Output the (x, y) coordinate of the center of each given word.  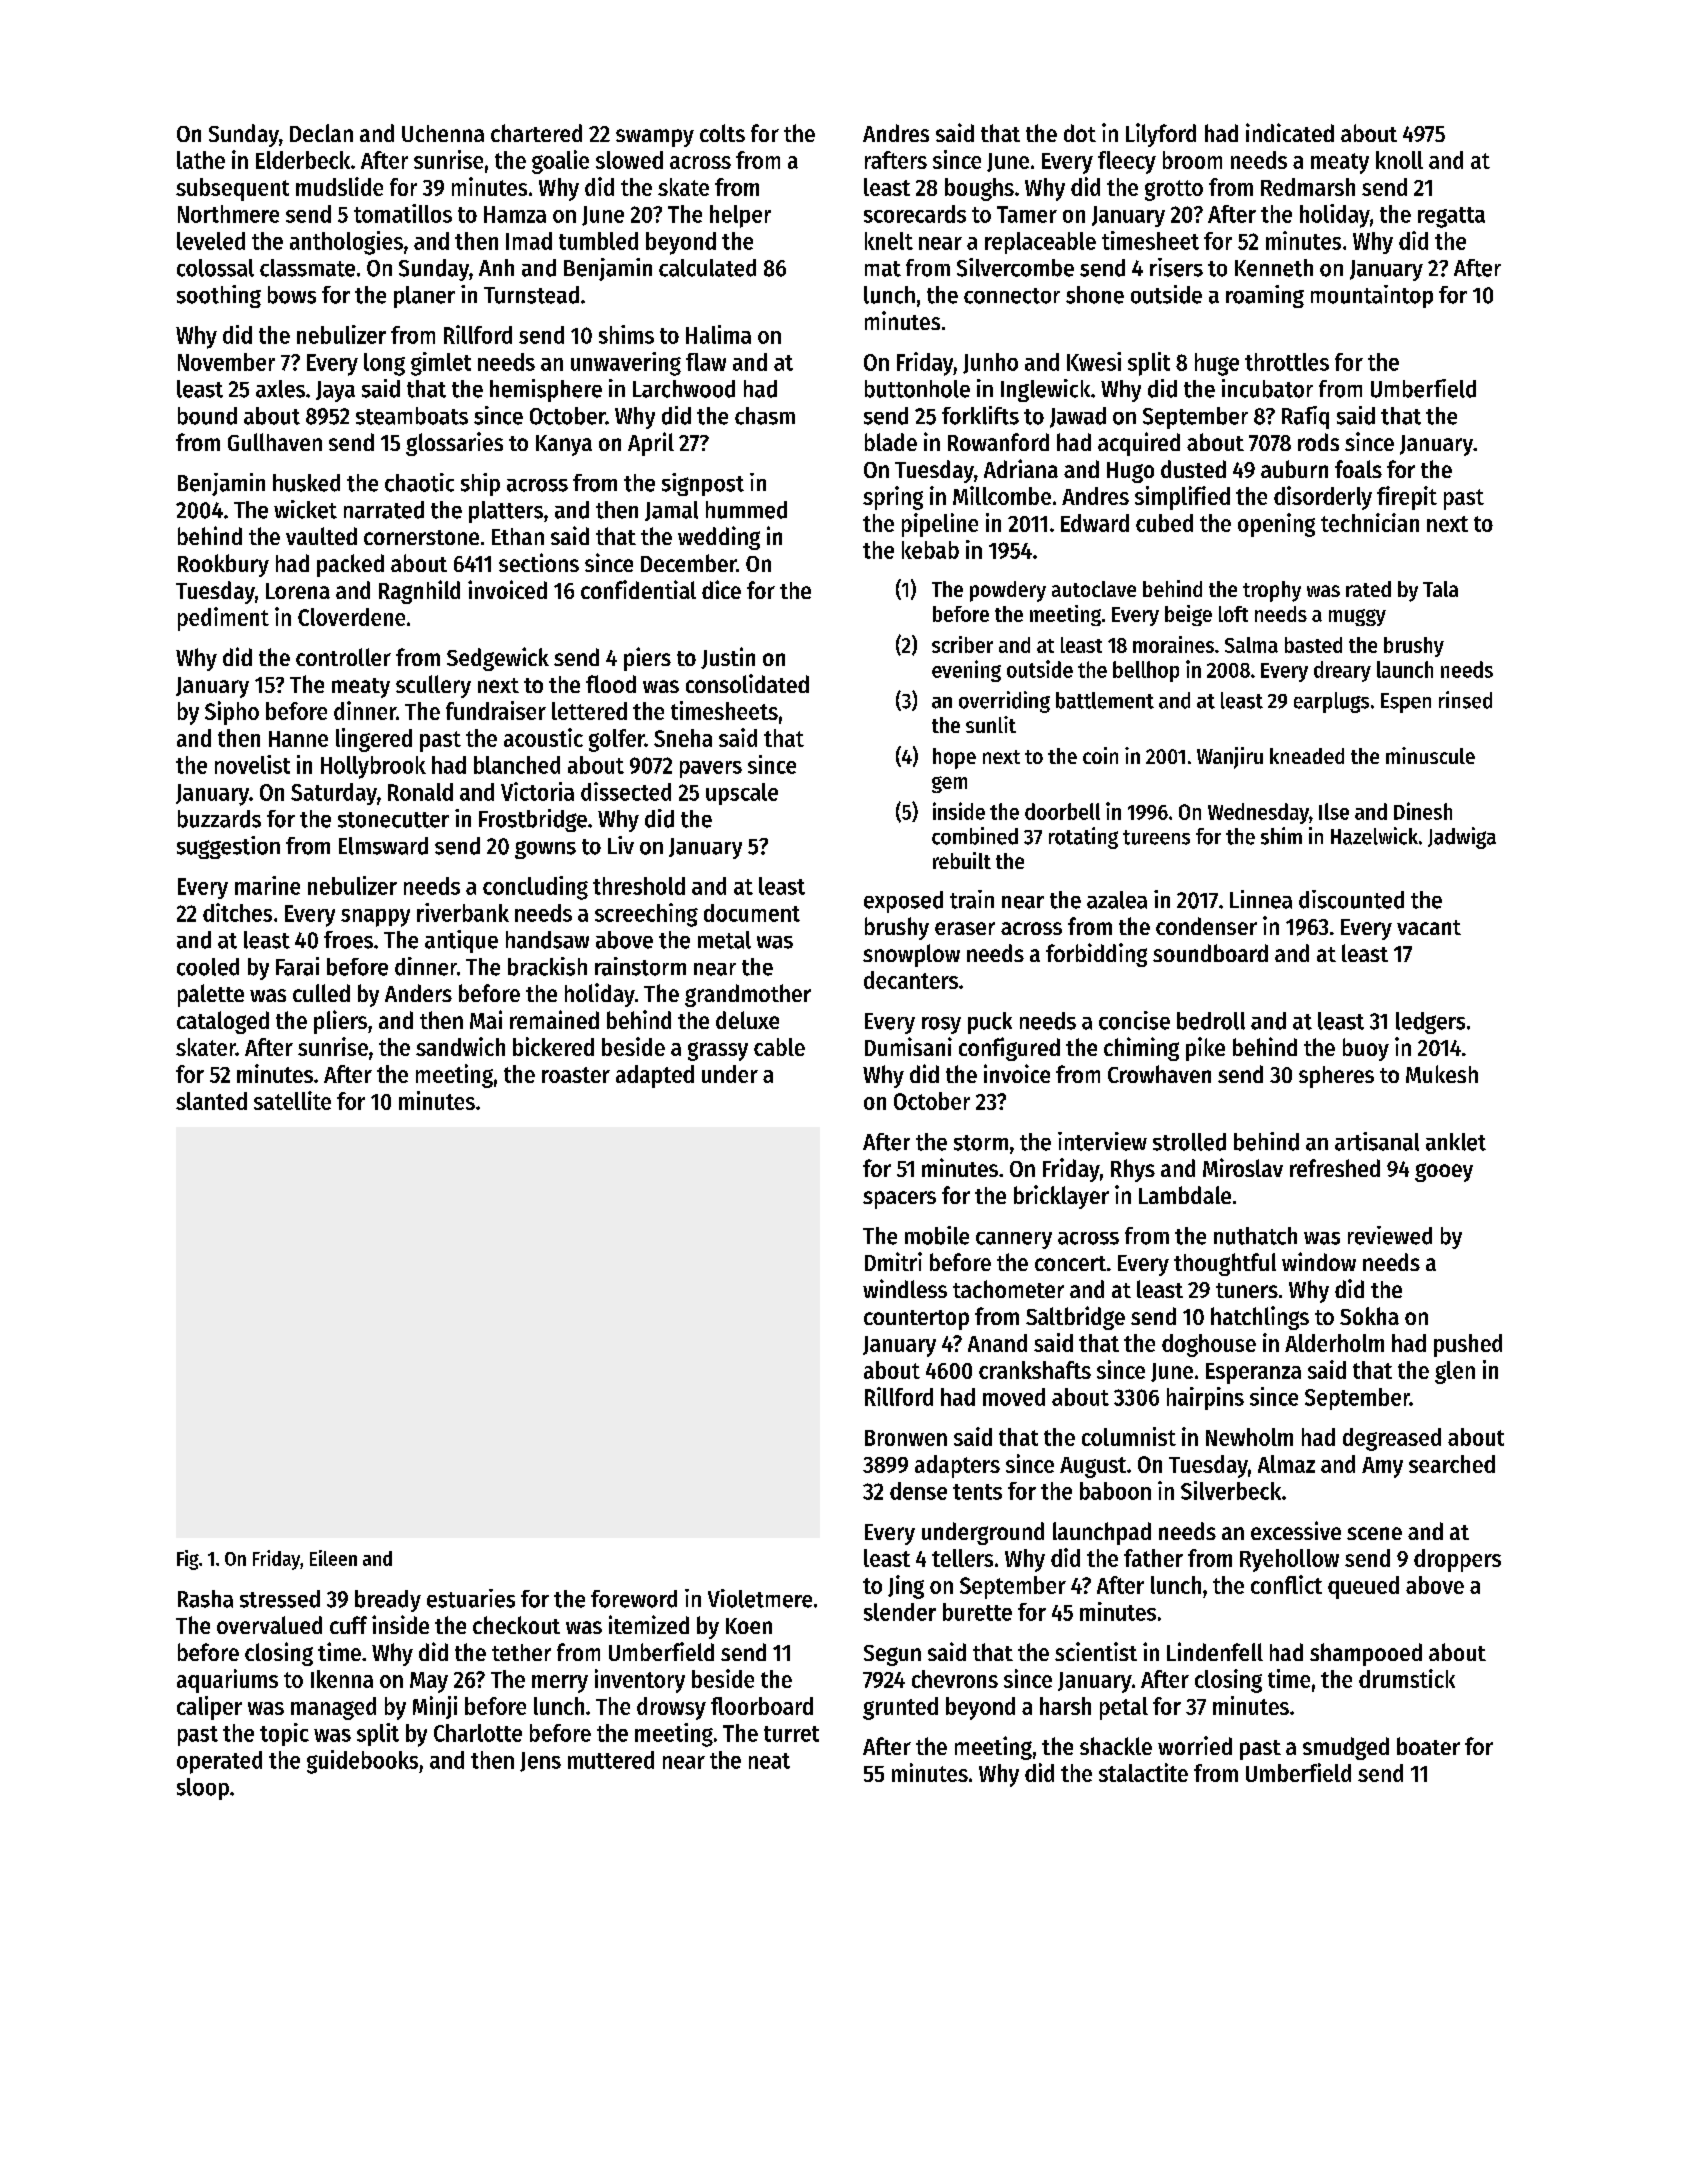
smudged (1346, 1748)
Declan (321, 133)
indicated (1290, 132)
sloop (203, 1789)
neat (769, 1761)
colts (722, 133)
